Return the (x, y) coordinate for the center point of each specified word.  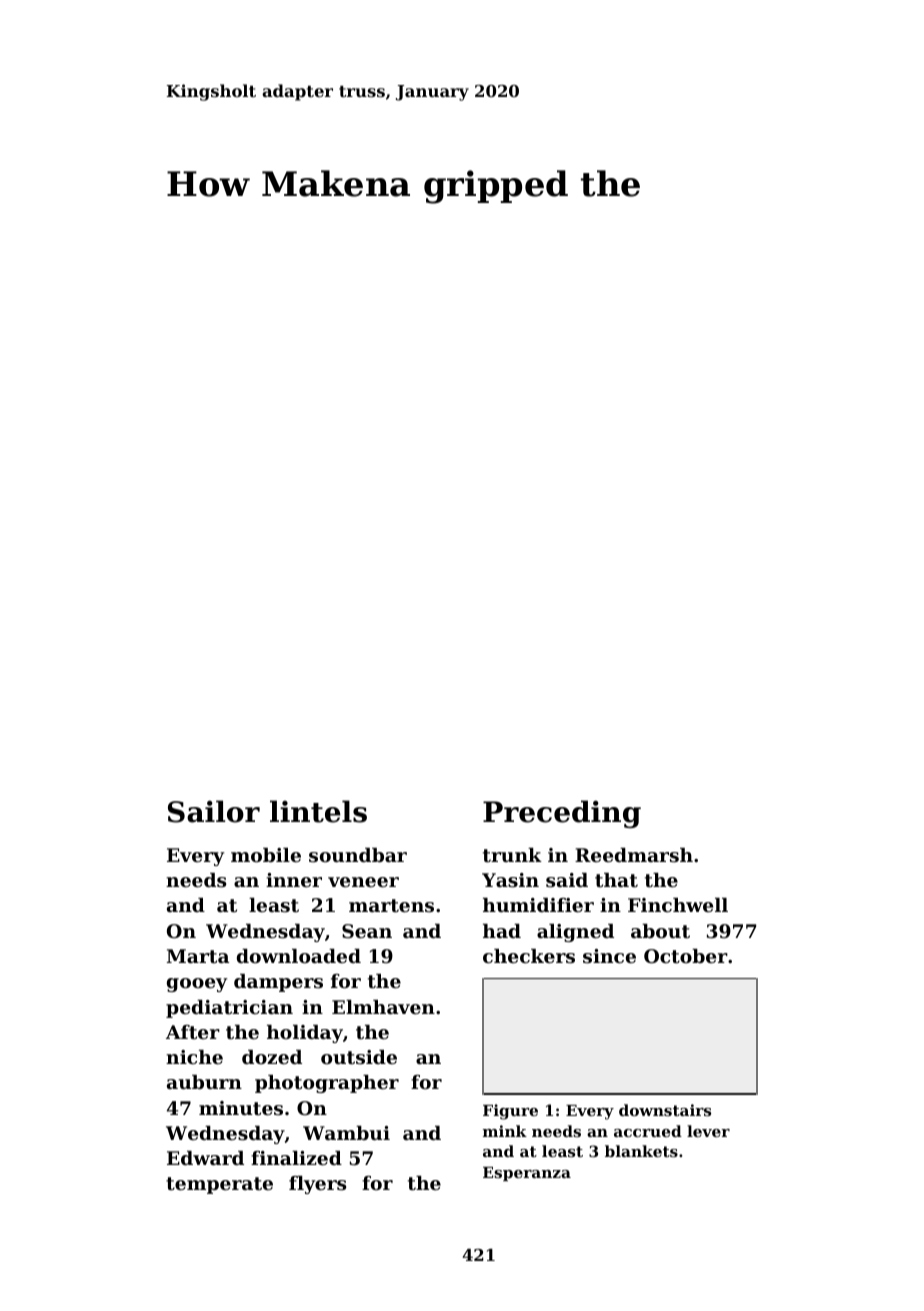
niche (194, 1057)
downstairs (665, 1110)
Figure (510, 1112)
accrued (648, 1131)
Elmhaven (383, 1007)
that (616, 880)
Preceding (562, 814)
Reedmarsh (634, 855)
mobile (266, 855)
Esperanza (527, 1174)
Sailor (214, 811)
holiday (305, 1034)
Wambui (346, 1133)
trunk (512, 855)
